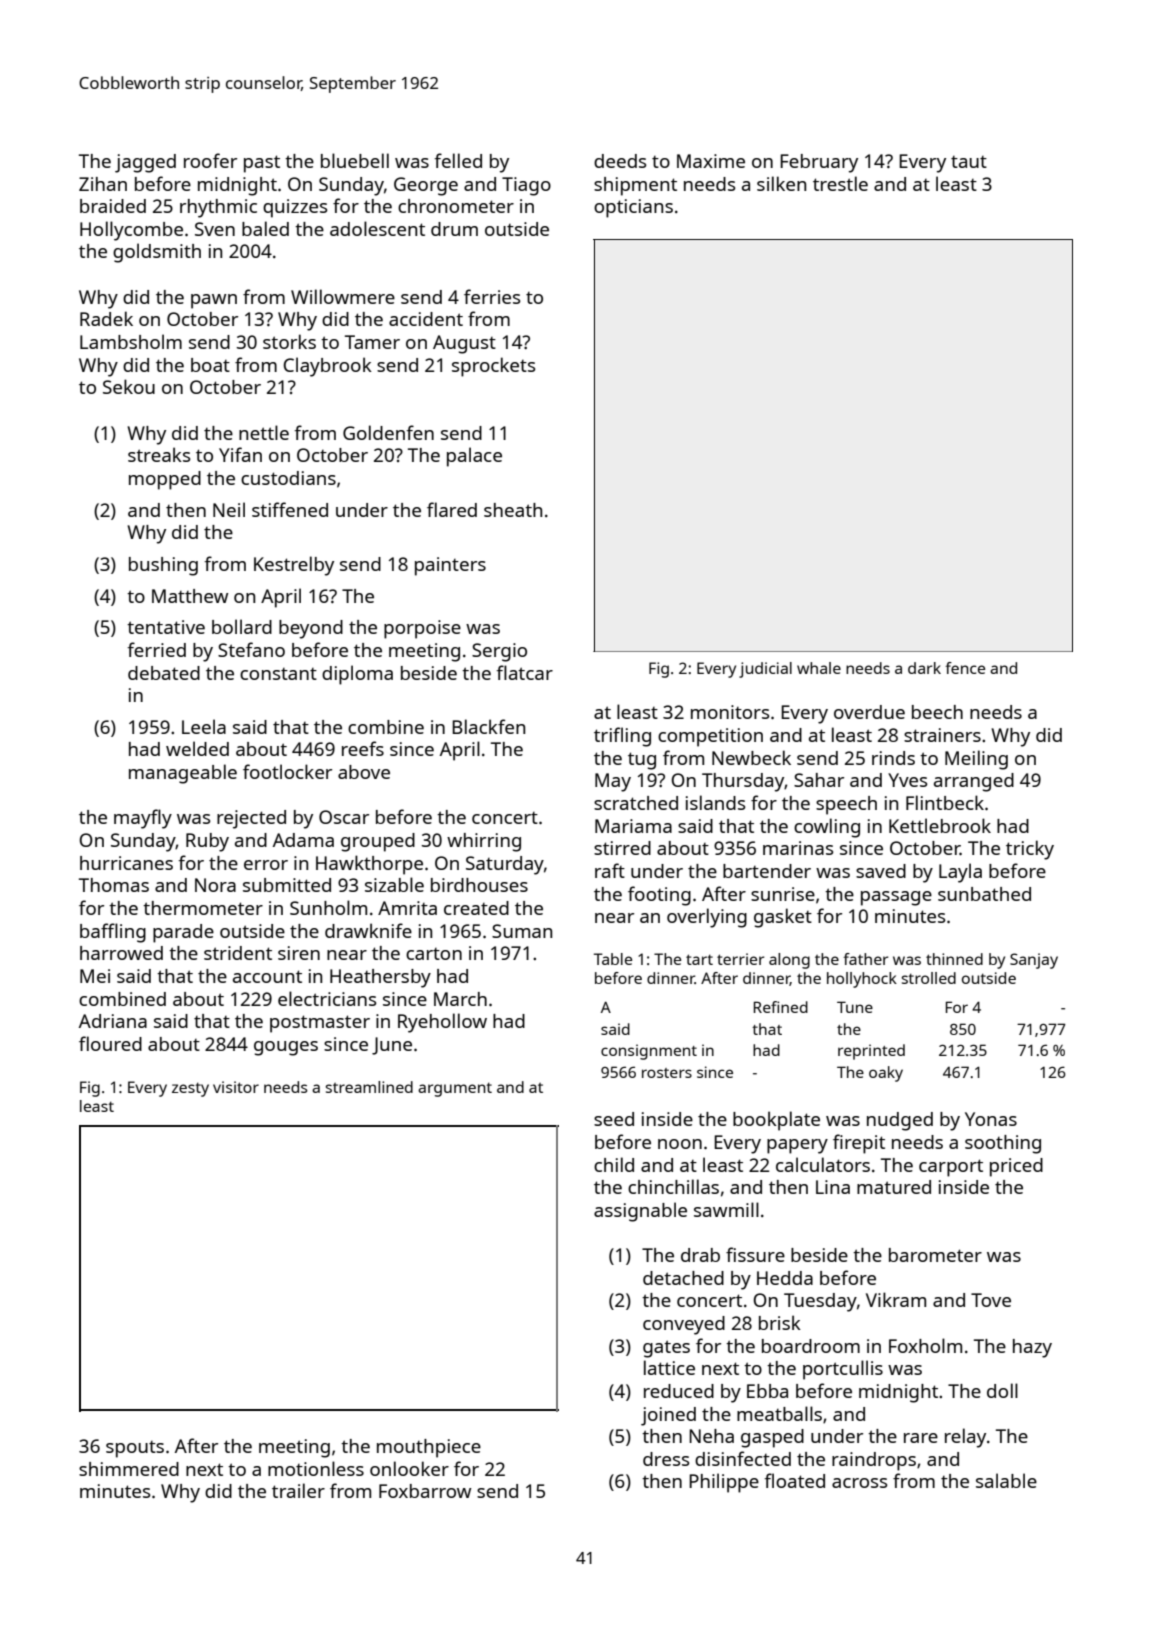 The image size is (1152, 1629). Describe the element at coordinates (710, 737) in the page. I see `competition` at that location.
